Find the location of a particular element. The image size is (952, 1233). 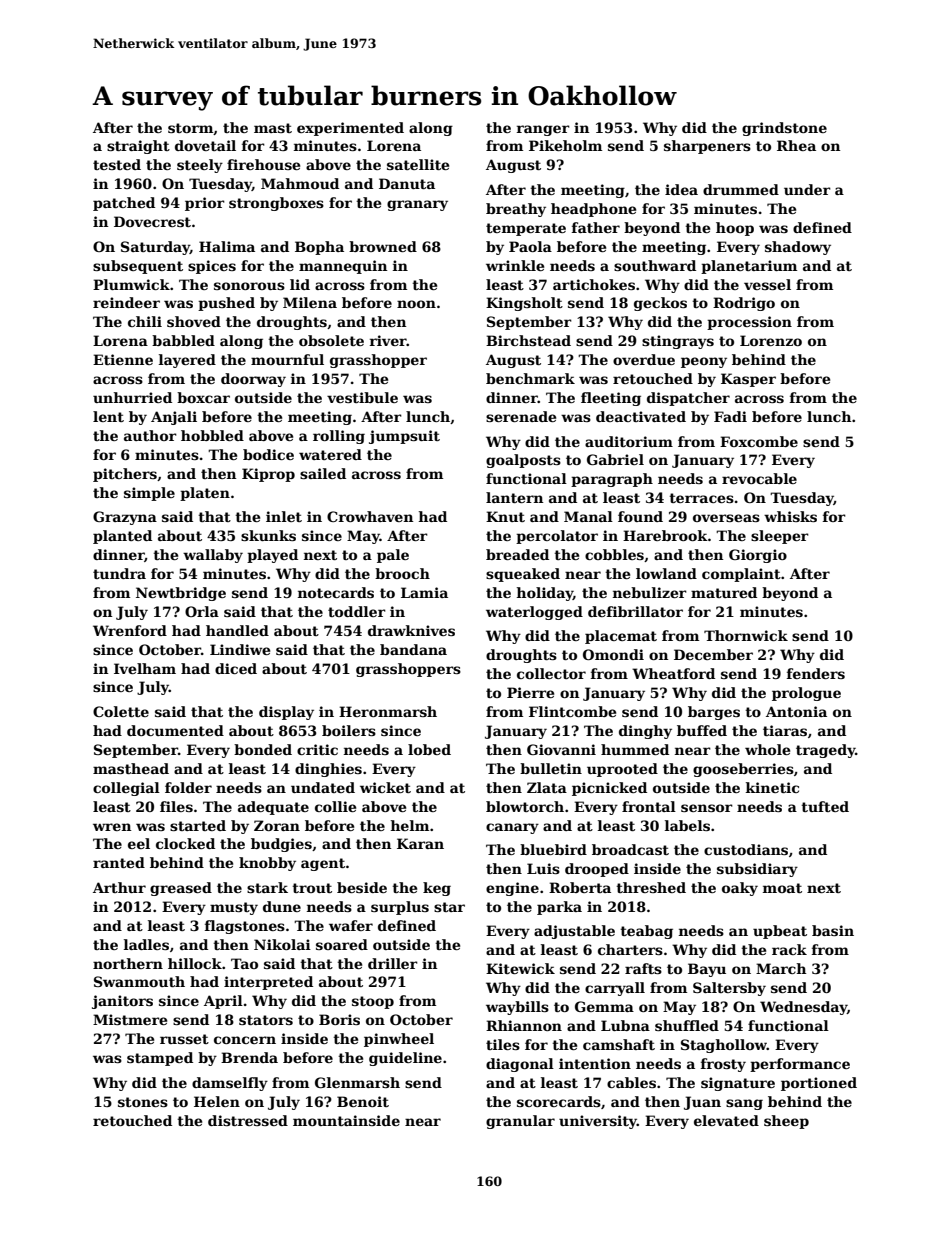

ranger is located at coordinates (543, 130).
